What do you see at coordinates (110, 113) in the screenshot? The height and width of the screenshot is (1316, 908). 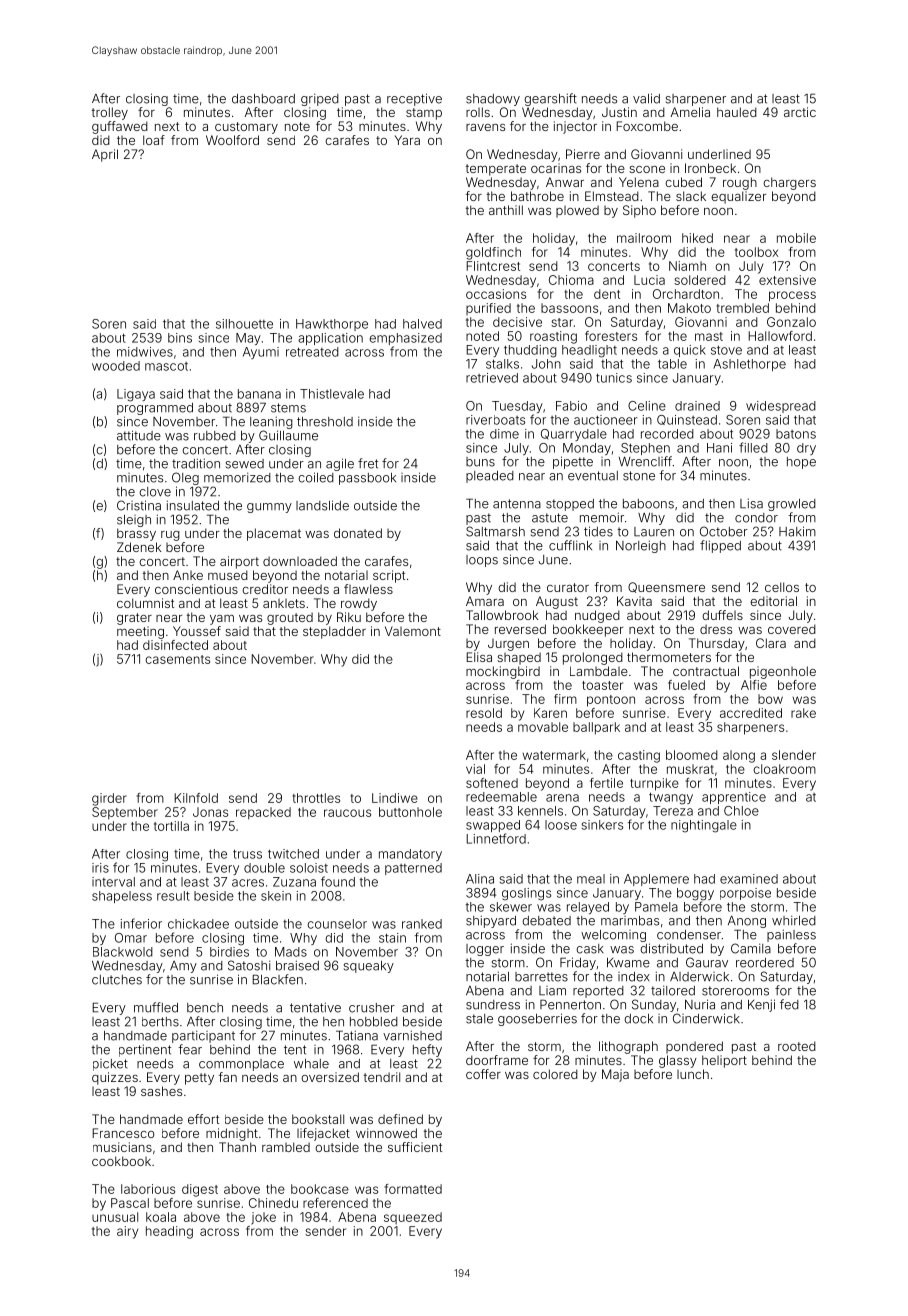 I see `trolley` at bounding box center [110, 113].
